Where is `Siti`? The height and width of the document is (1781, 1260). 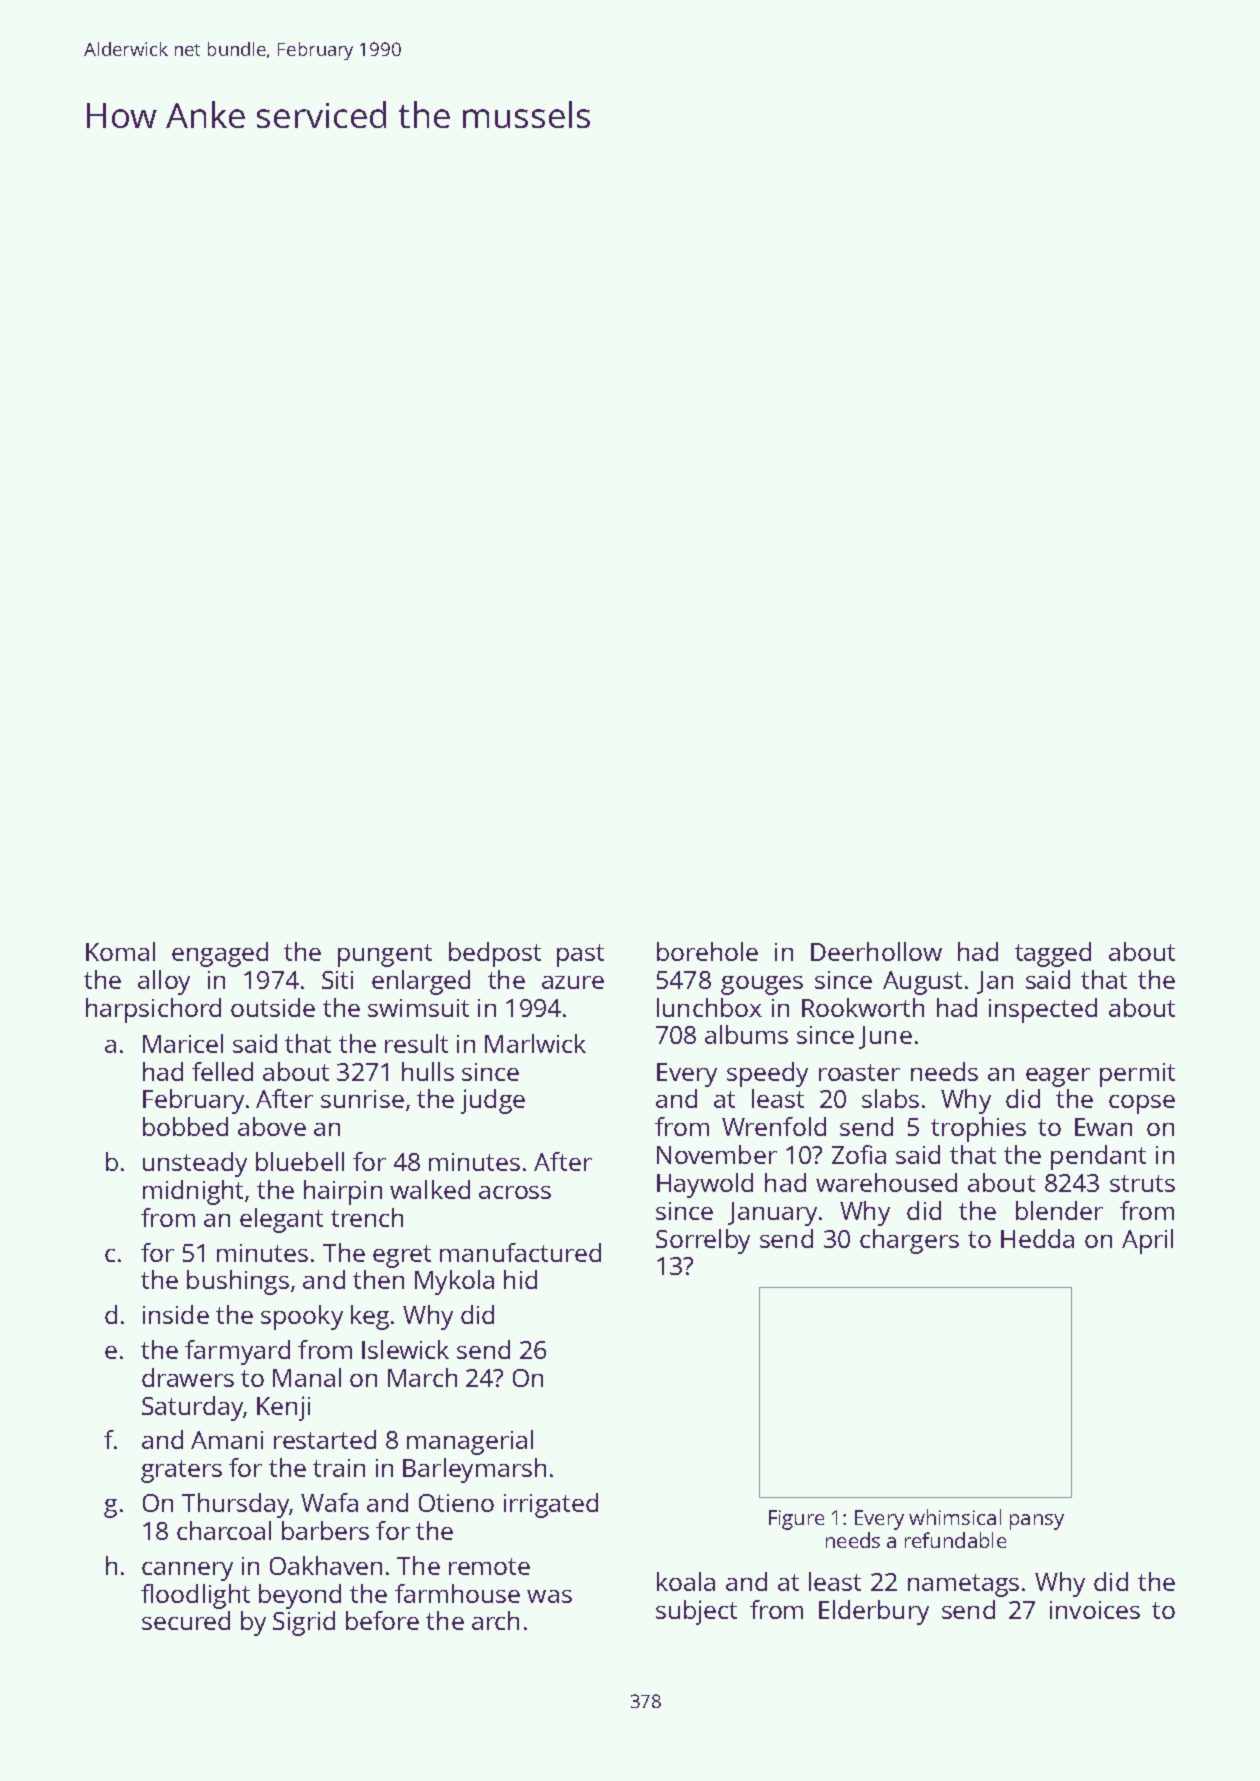
Siti is located at coordinates (337, 980).
